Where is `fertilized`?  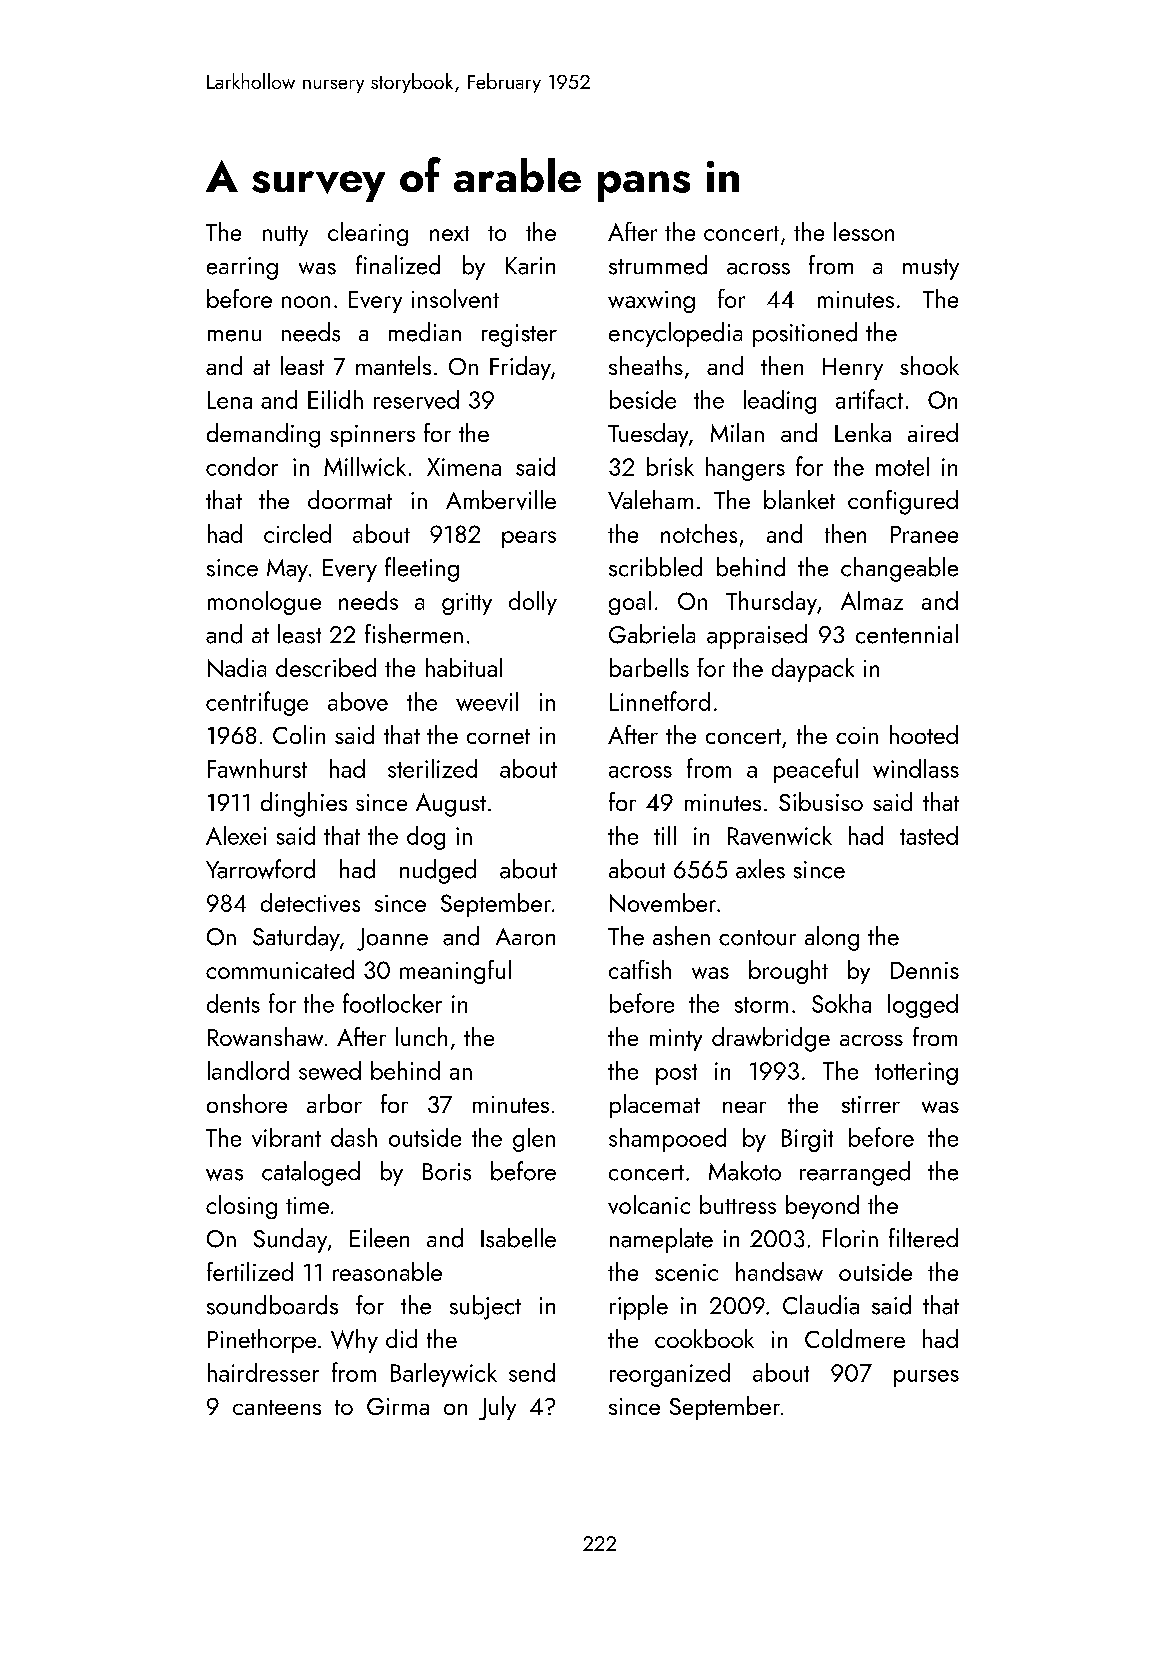 fertilized is located at coordinates (250, 1271).
